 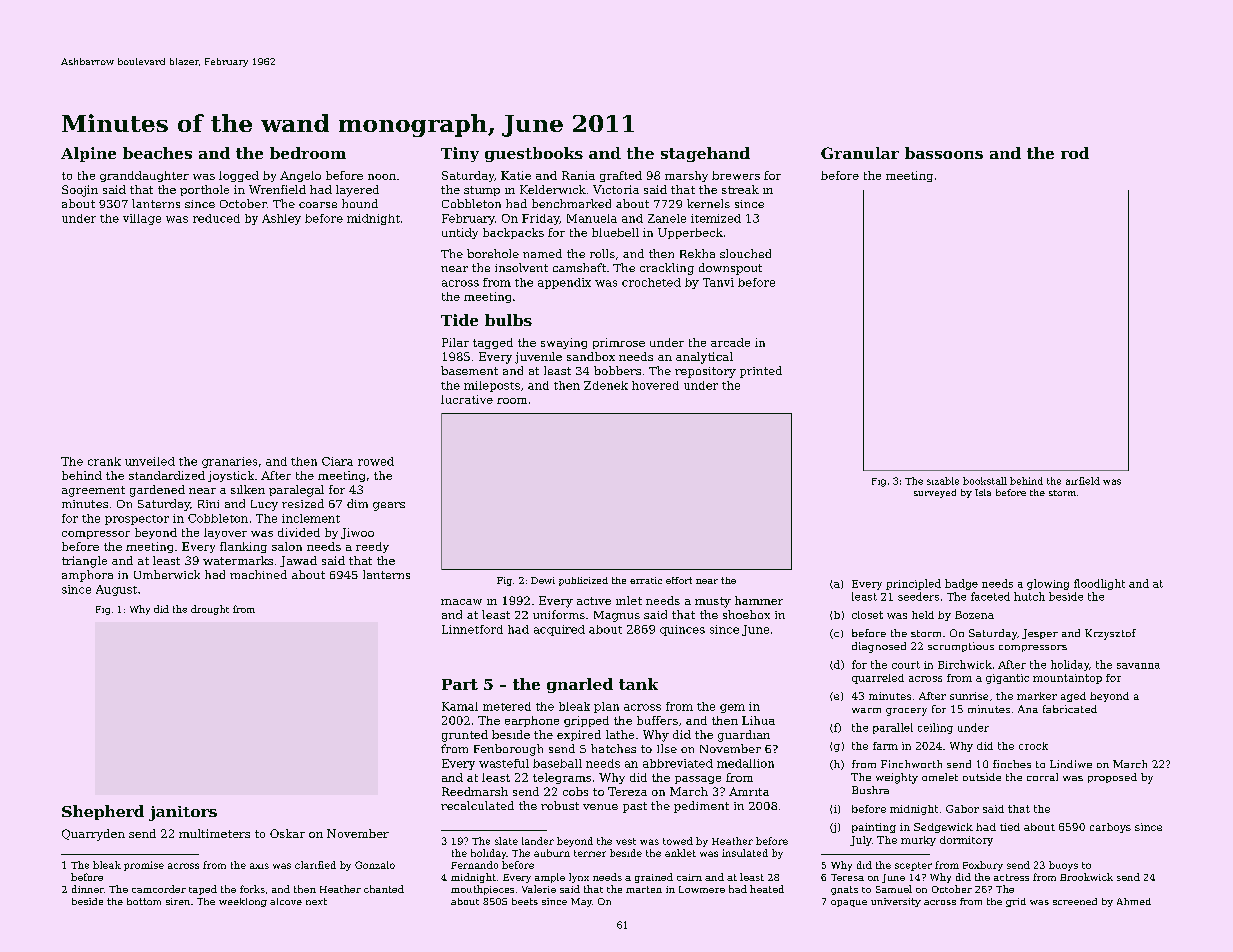 I want to click on drought, so click(x=210, y=610).
